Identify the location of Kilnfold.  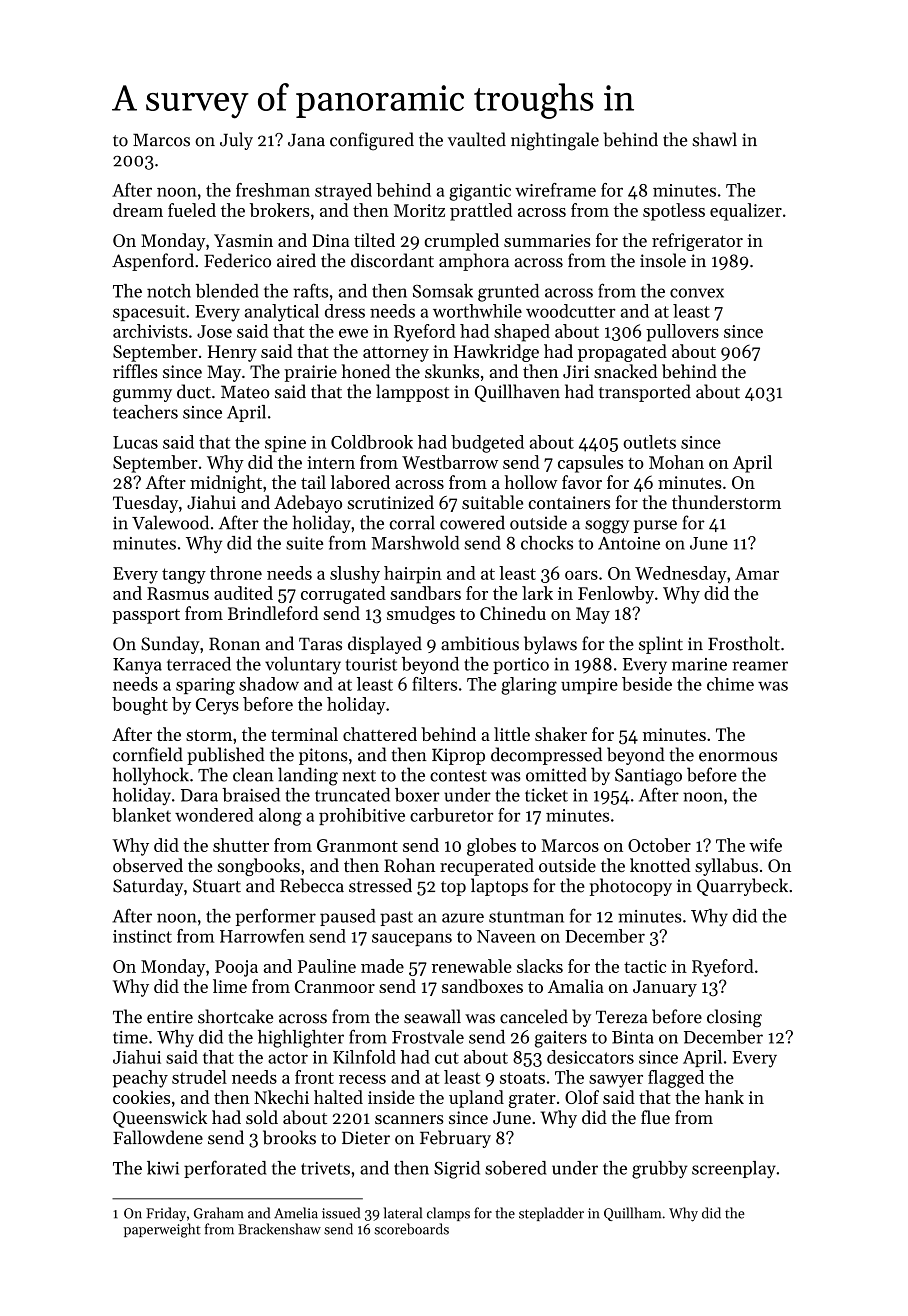
(364, 1057).
